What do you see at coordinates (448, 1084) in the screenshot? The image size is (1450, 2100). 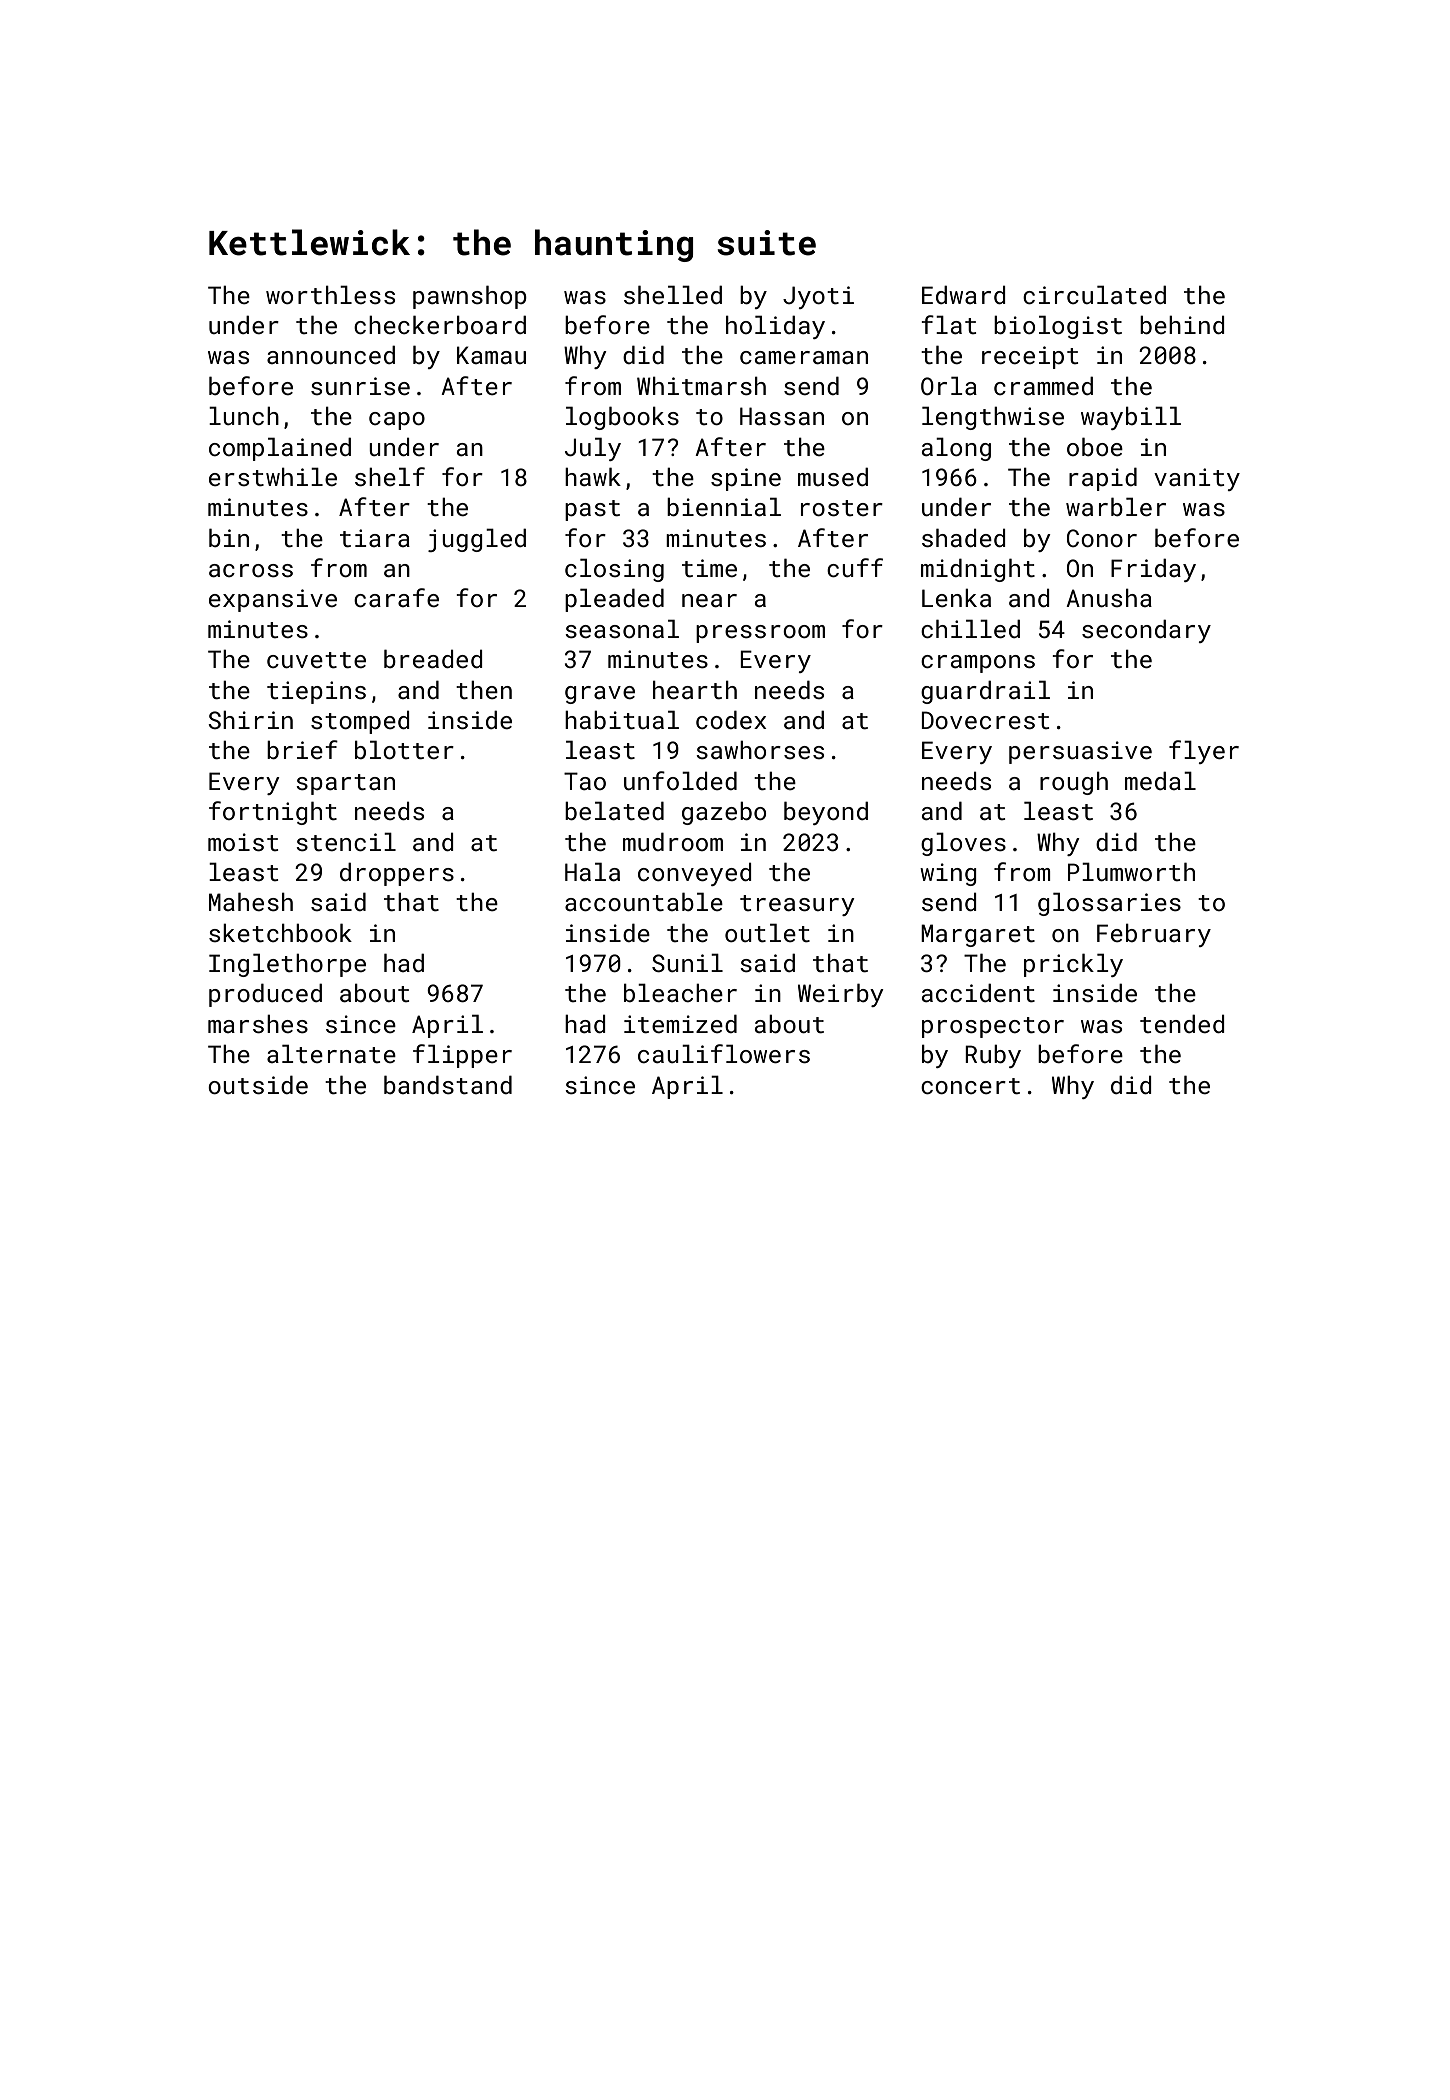 I see `bandstand` at bounding box center [448, 1084].
